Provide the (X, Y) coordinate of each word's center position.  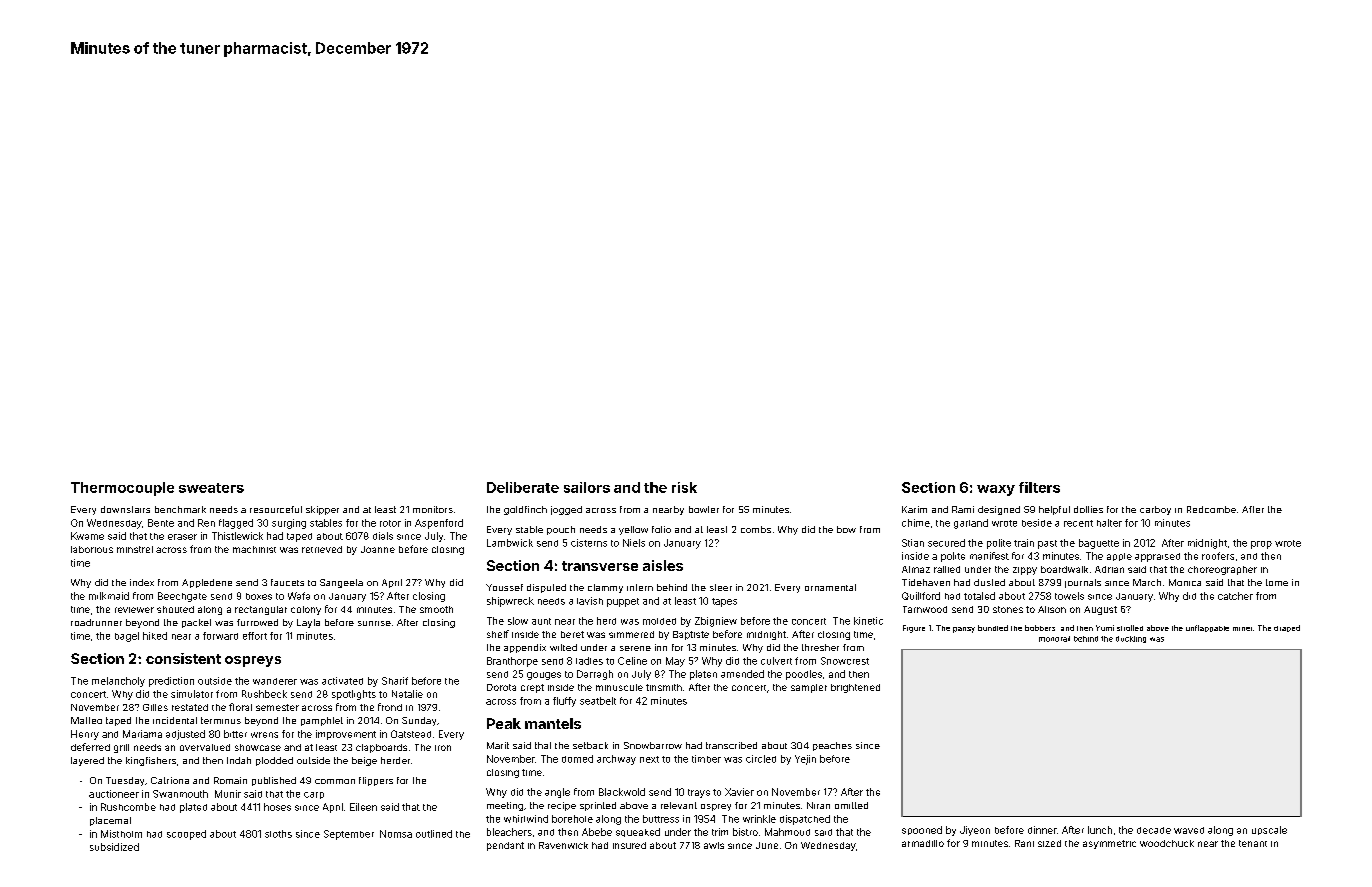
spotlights (354, 695)
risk (684, 487)
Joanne (378, 549)
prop (1261, 545)
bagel (127, 637)
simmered (631, 634)
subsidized (114, 847)
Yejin (805, 760)
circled (761, 759)
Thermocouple (122, 489)
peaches (832, 746)
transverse (600, 566)
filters (1039, 487)
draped (1287, 628)
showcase (258, 747)
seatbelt (598, 701)
